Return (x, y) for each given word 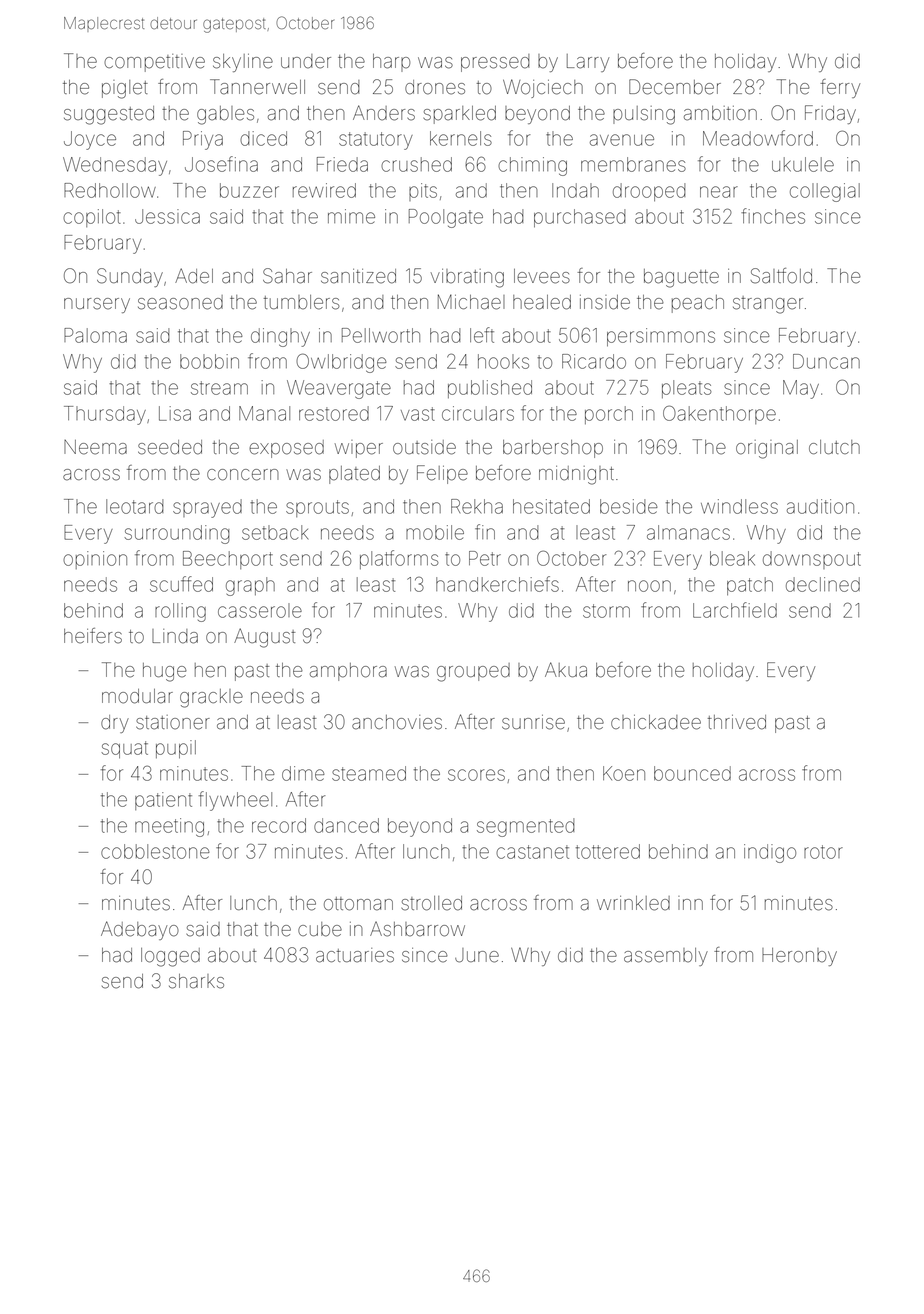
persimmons (661, 337)
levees (542, 276)
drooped (649, 192)
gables (225, 115)
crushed (416, 164)
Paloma (95, 335)
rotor (823, 852)
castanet (532, 852)
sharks (196, 981)
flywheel (235, 801)
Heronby (799, 957)
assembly (666, 957)
